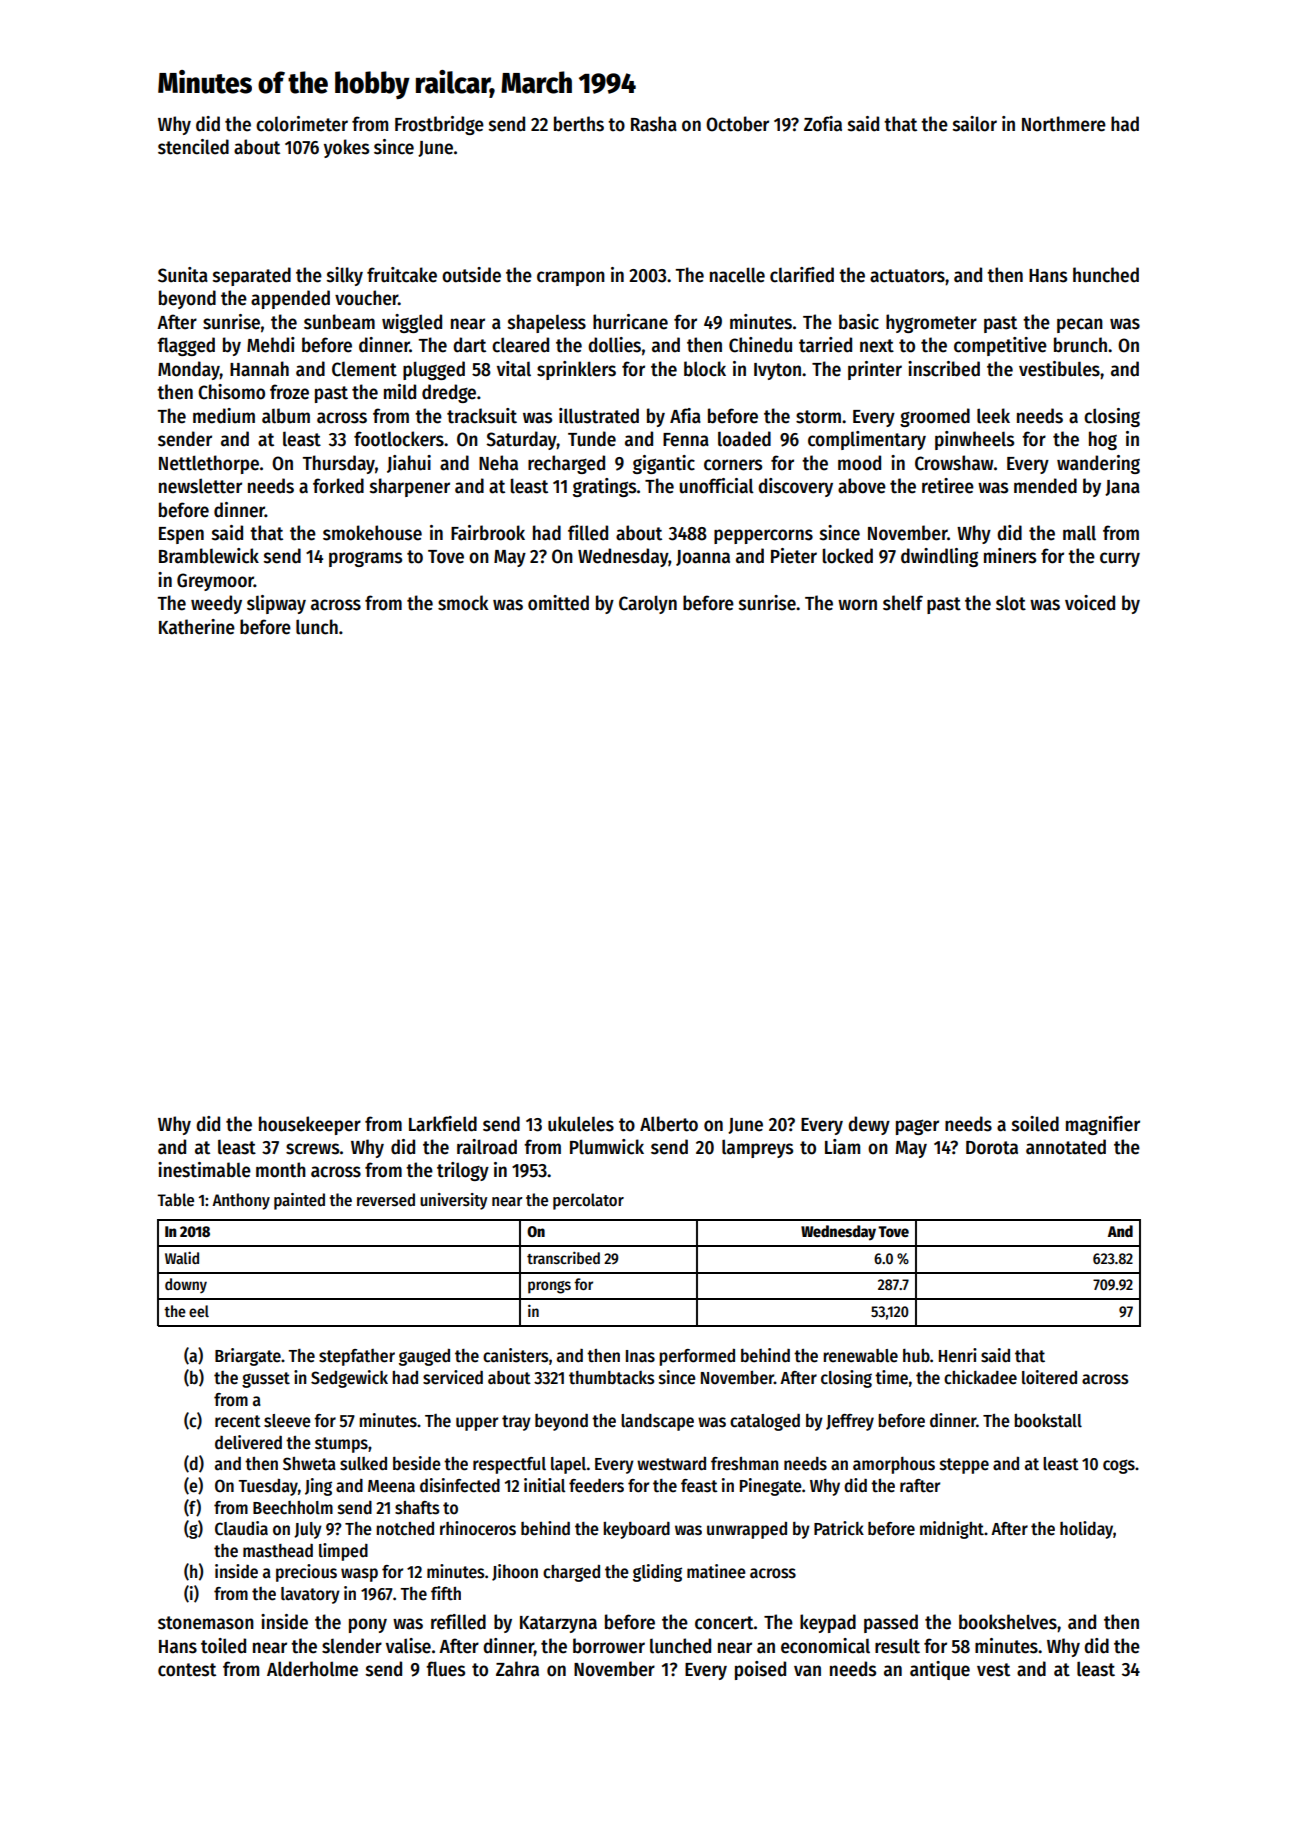 Image resolution: width=1298 pixels, height=1836 pixels. I want to click on voiced, so click(1090, 603).
